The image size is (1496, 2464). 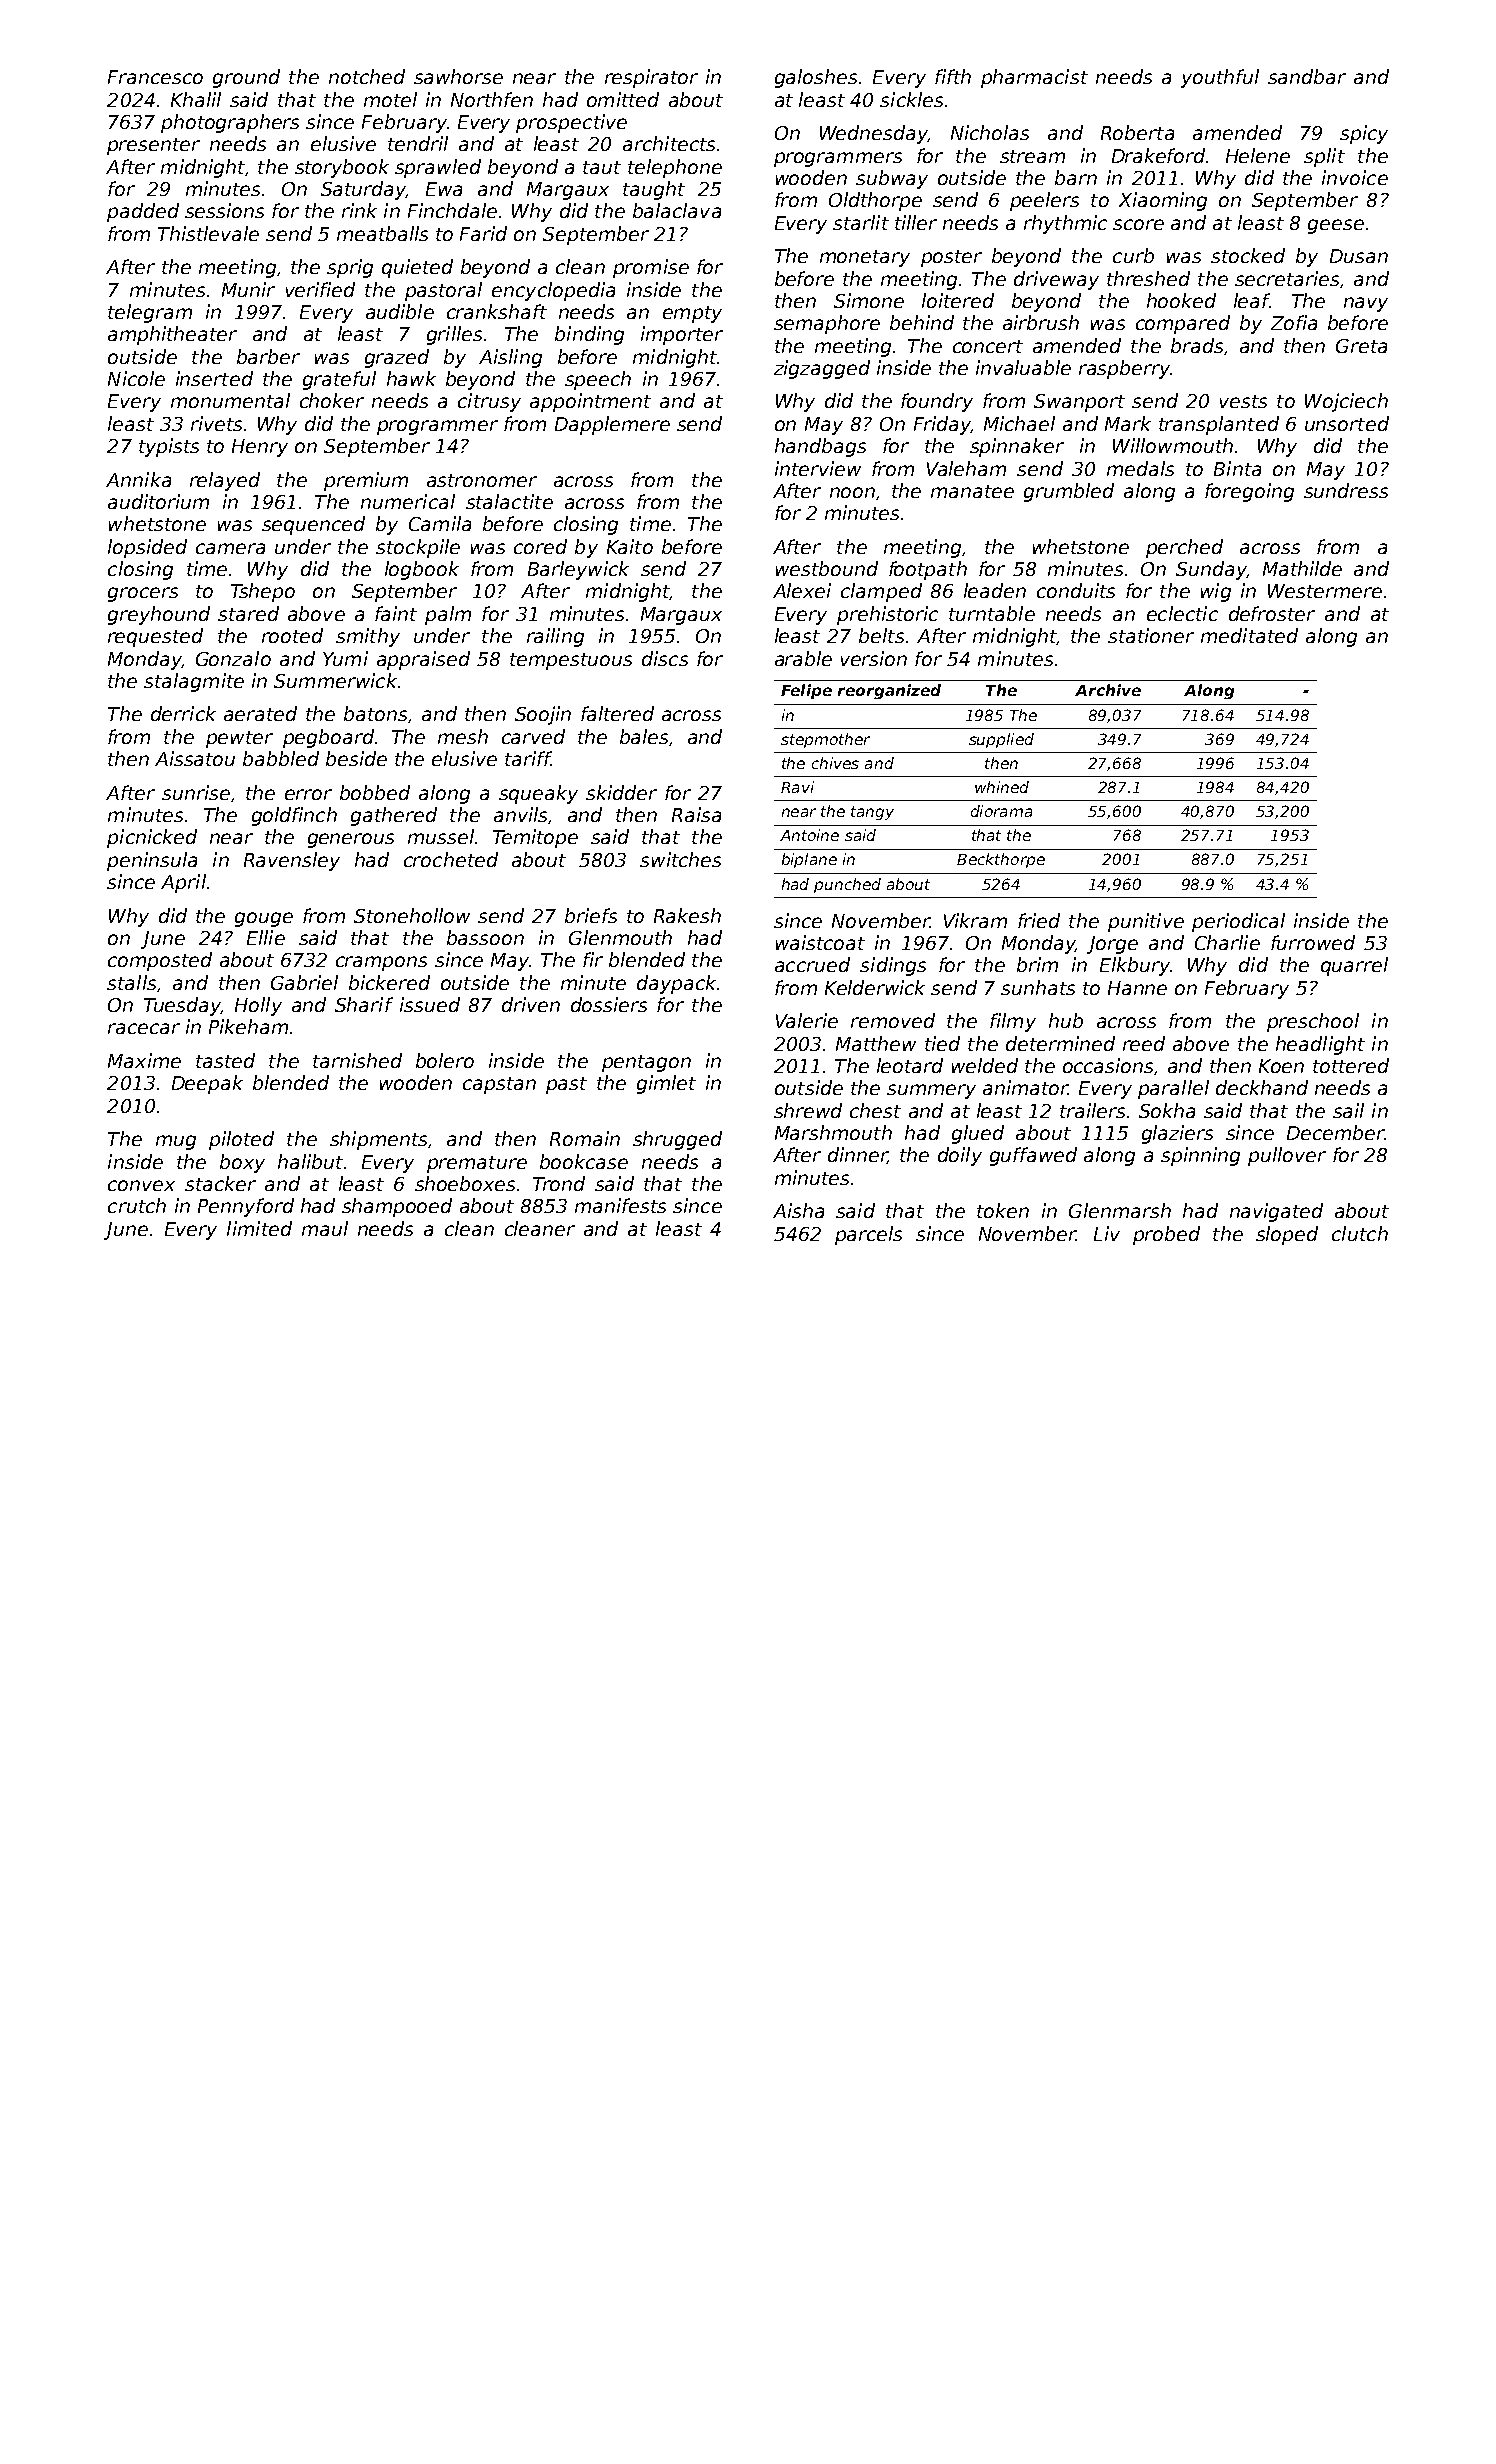 I want to click on crutch, so click(x=137, y=1205).
